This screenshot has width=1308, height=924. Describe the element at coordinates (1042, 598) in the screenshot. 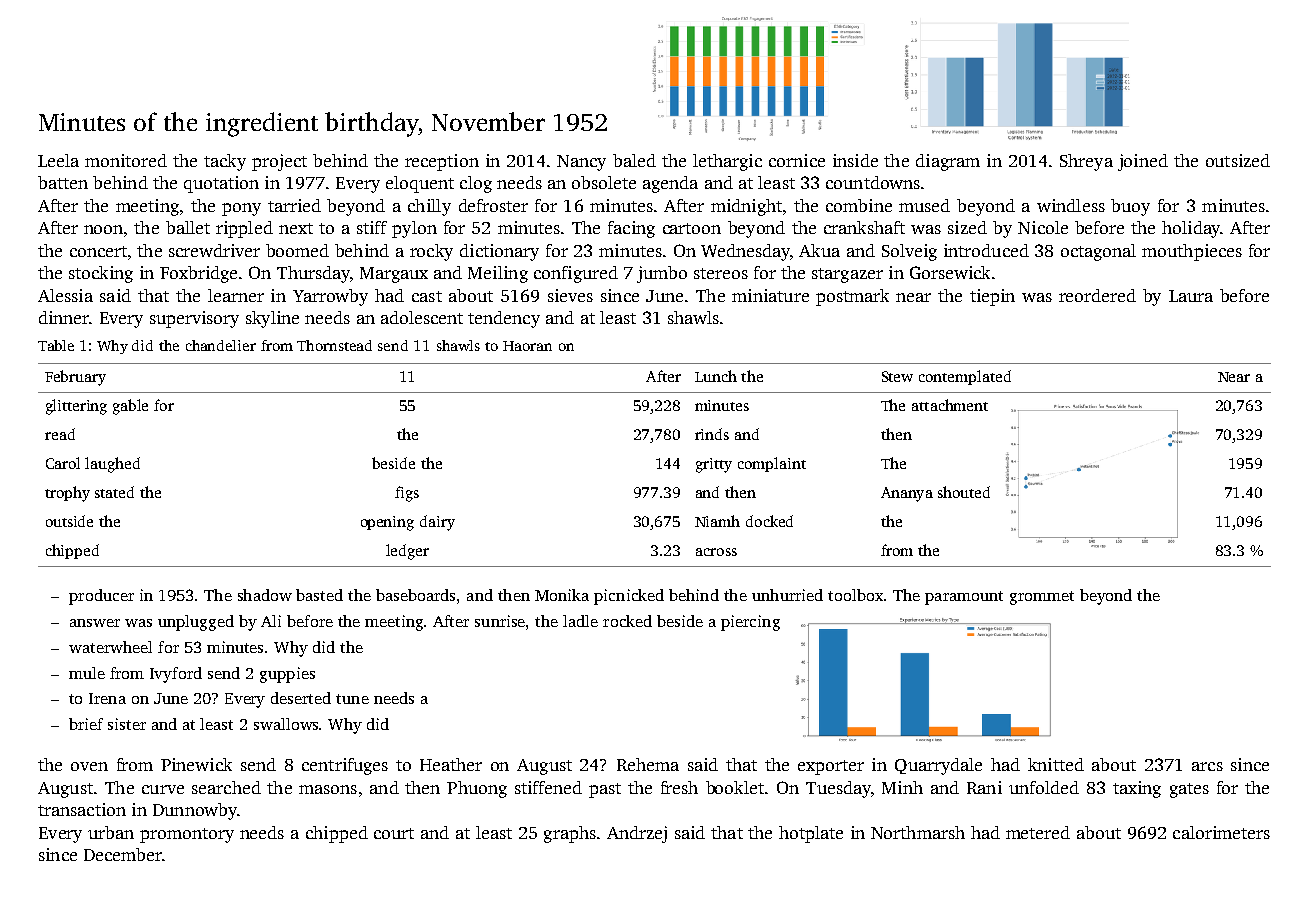

I see `grommet` at that location.
